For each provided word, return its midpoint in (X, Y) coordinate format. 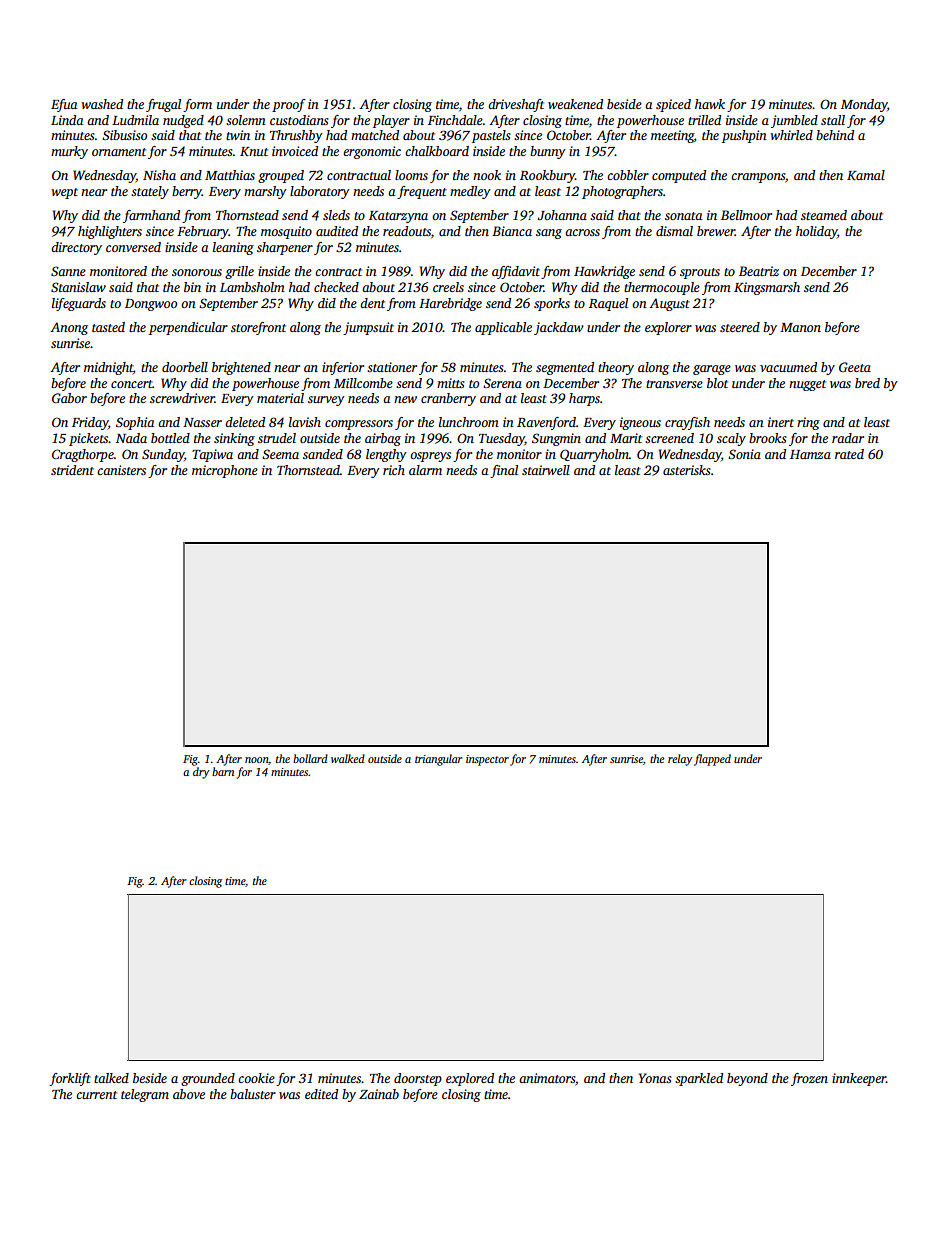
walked (348, 758)
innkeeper (859, 1079)
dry (201, 773)
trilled (704, 120)
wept (64, 193)
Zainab (379, 1094)
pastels (491, 136)
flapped (712, 760)
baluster (253, 1094)
